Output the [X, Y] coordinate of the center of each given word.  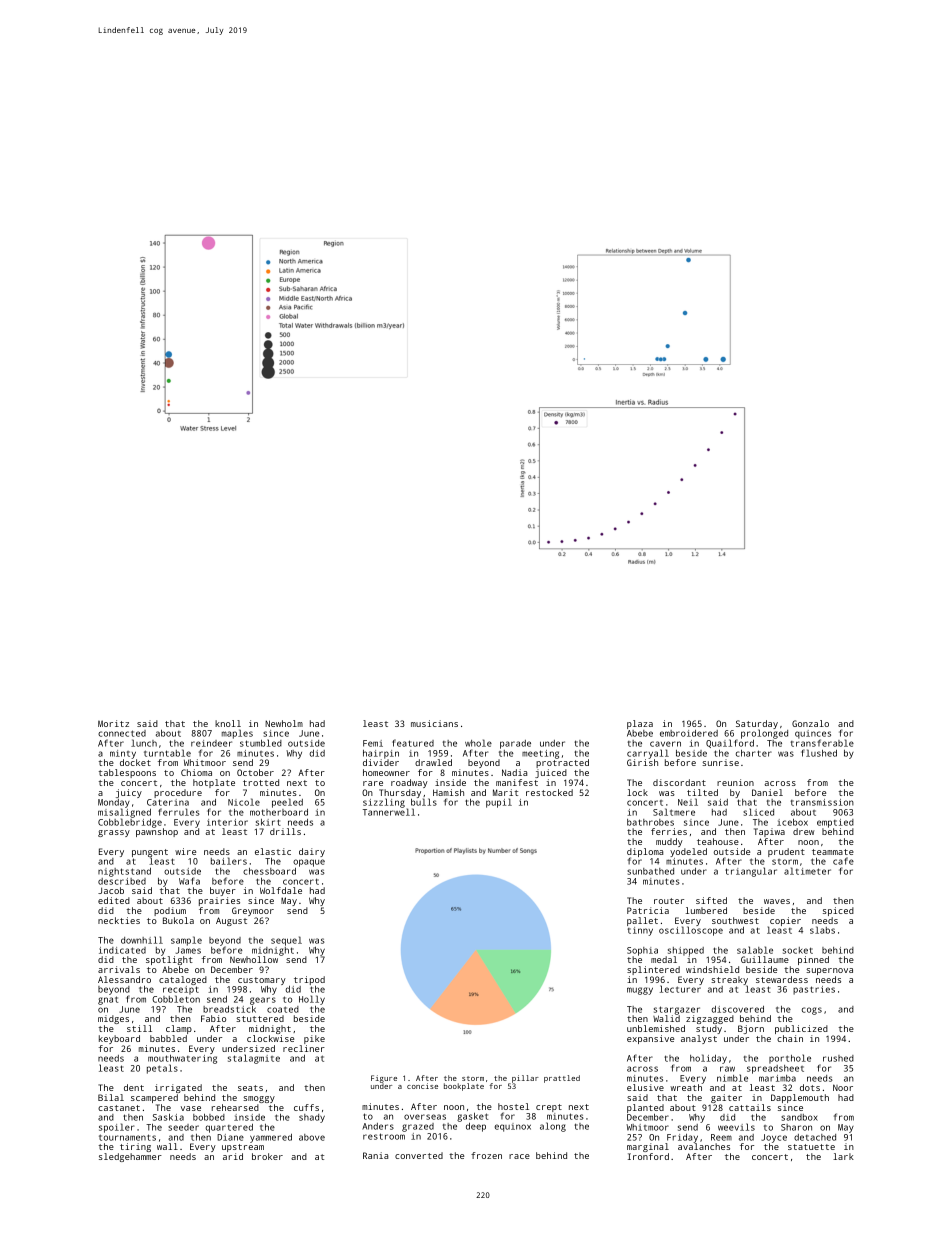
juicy [129, 793]
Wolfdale [281, 890]
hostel [513, 1106]
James [188, 950]
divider [381, 762]
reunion [735, 782]
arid [233, 1156]
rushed [838, 1058]
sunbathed [650, 871]
